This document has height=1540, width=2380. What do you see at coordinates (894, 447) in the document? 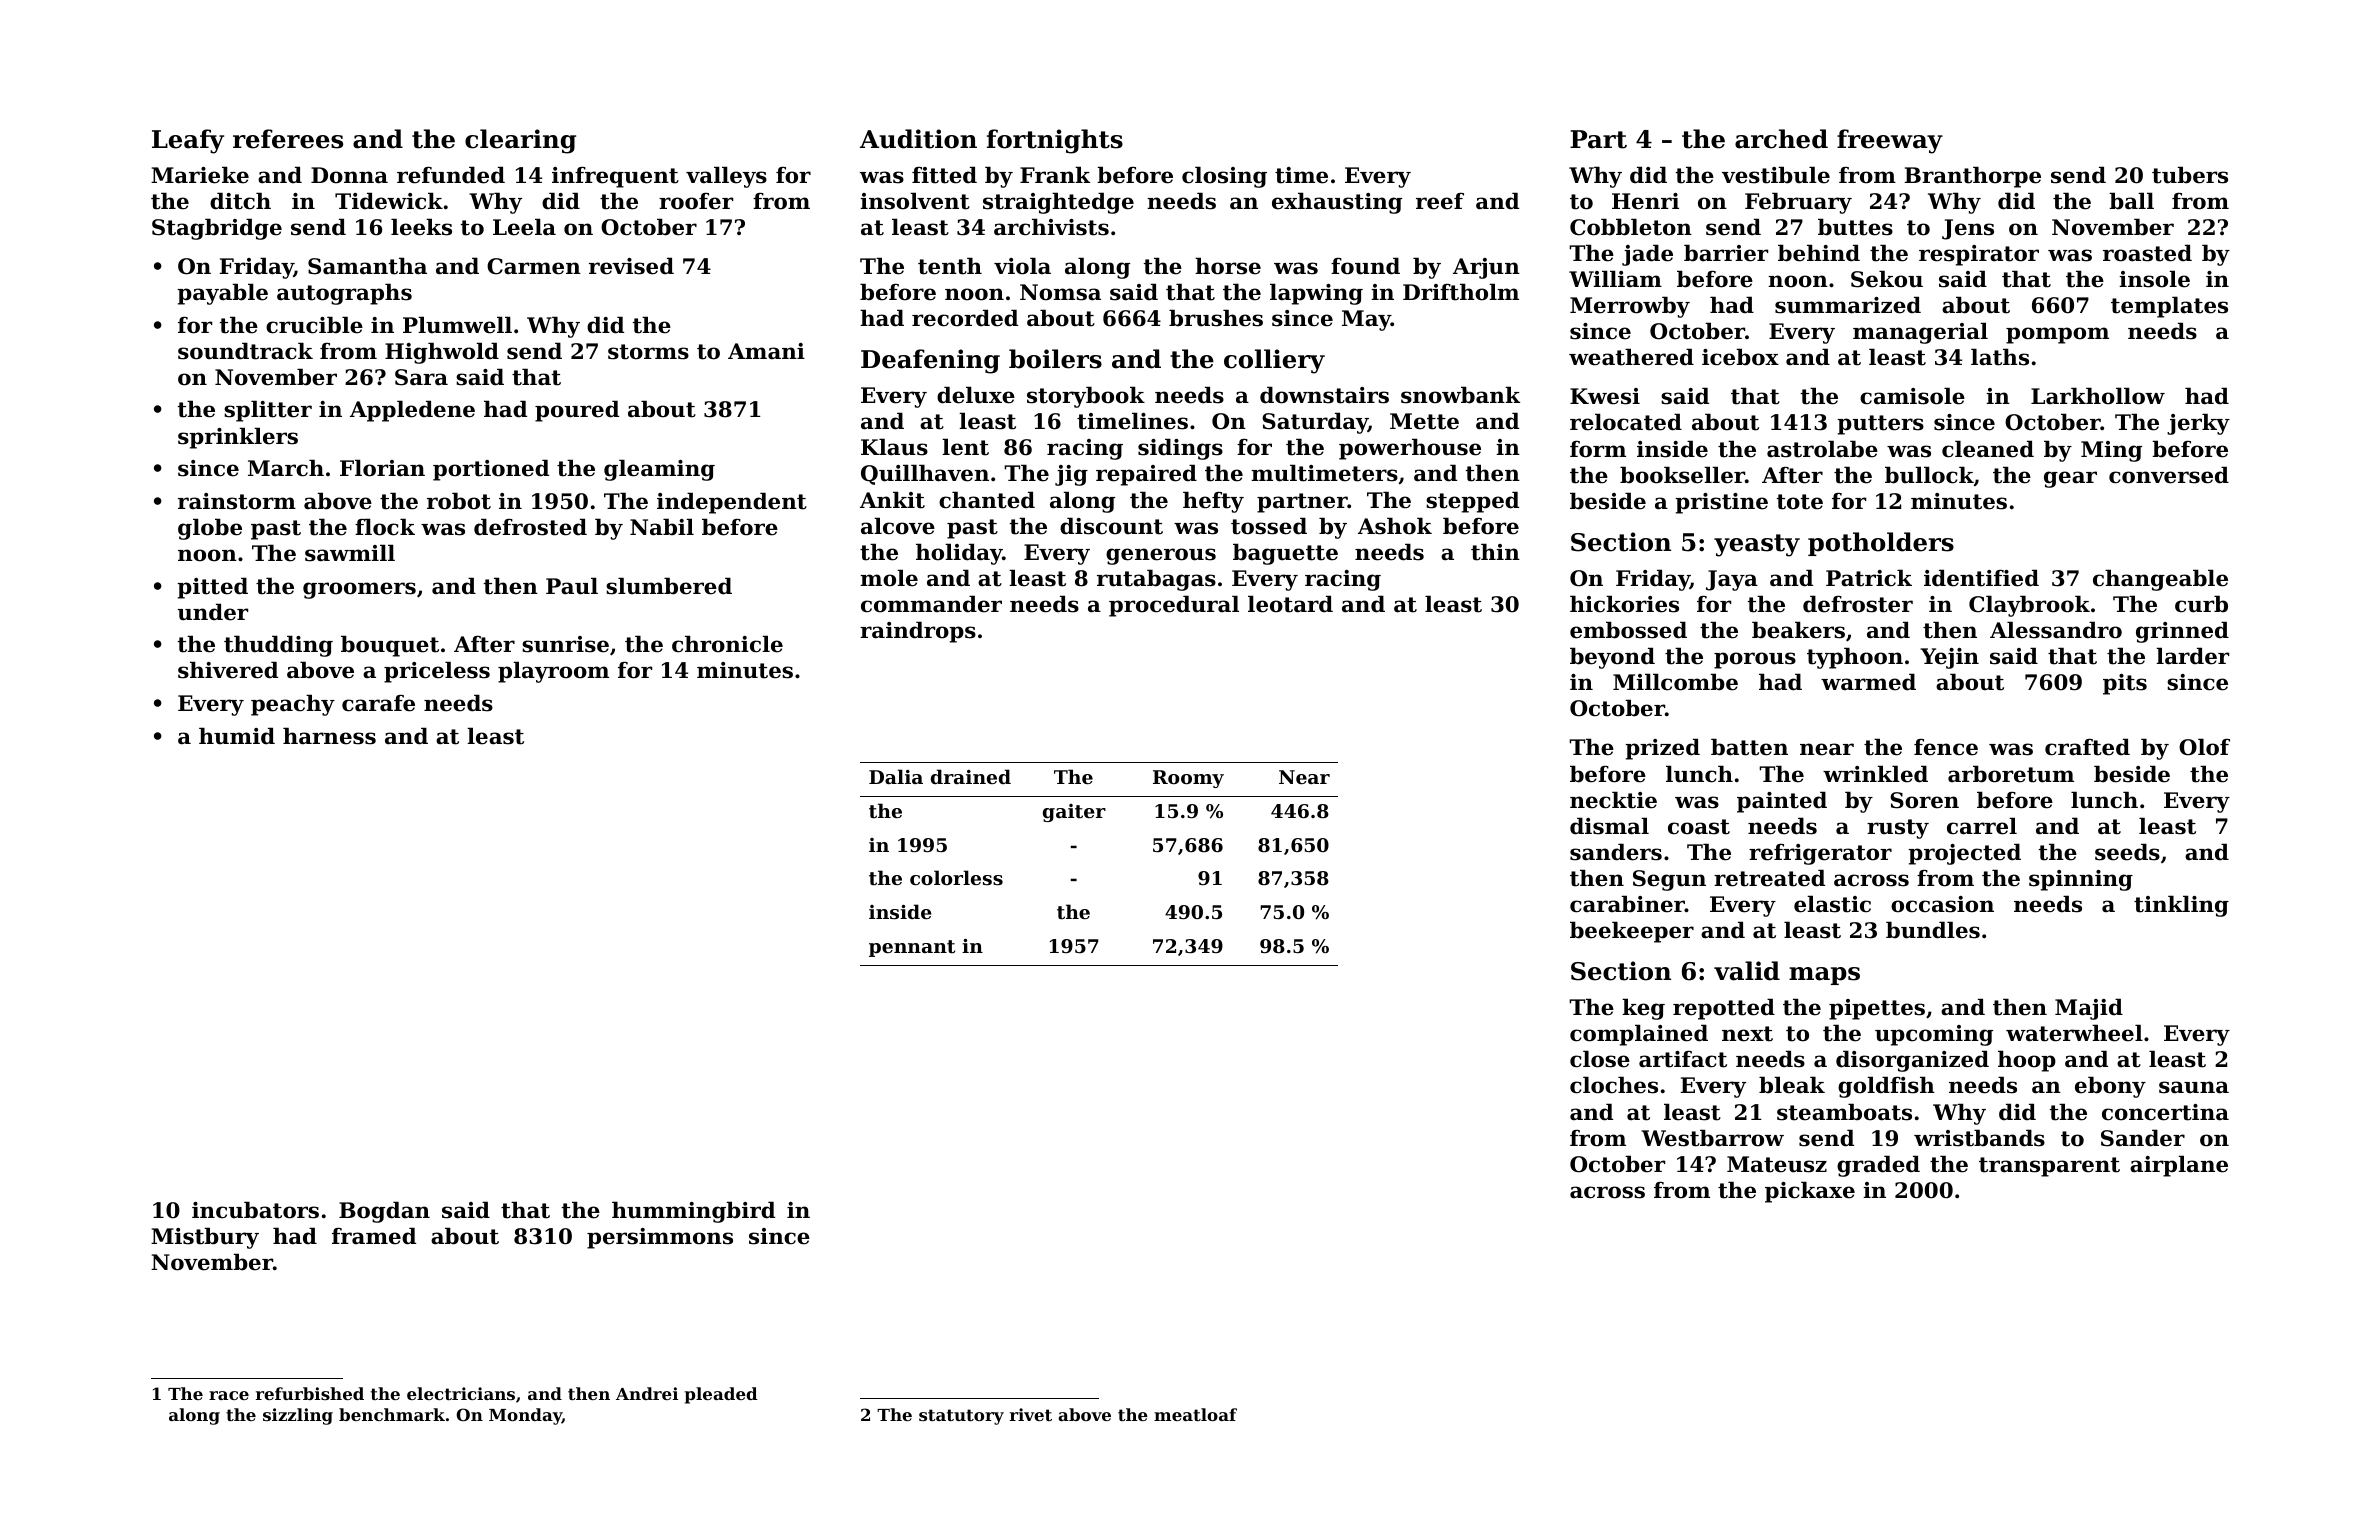
I see `Klaus` at bounding box center [894, 447].
